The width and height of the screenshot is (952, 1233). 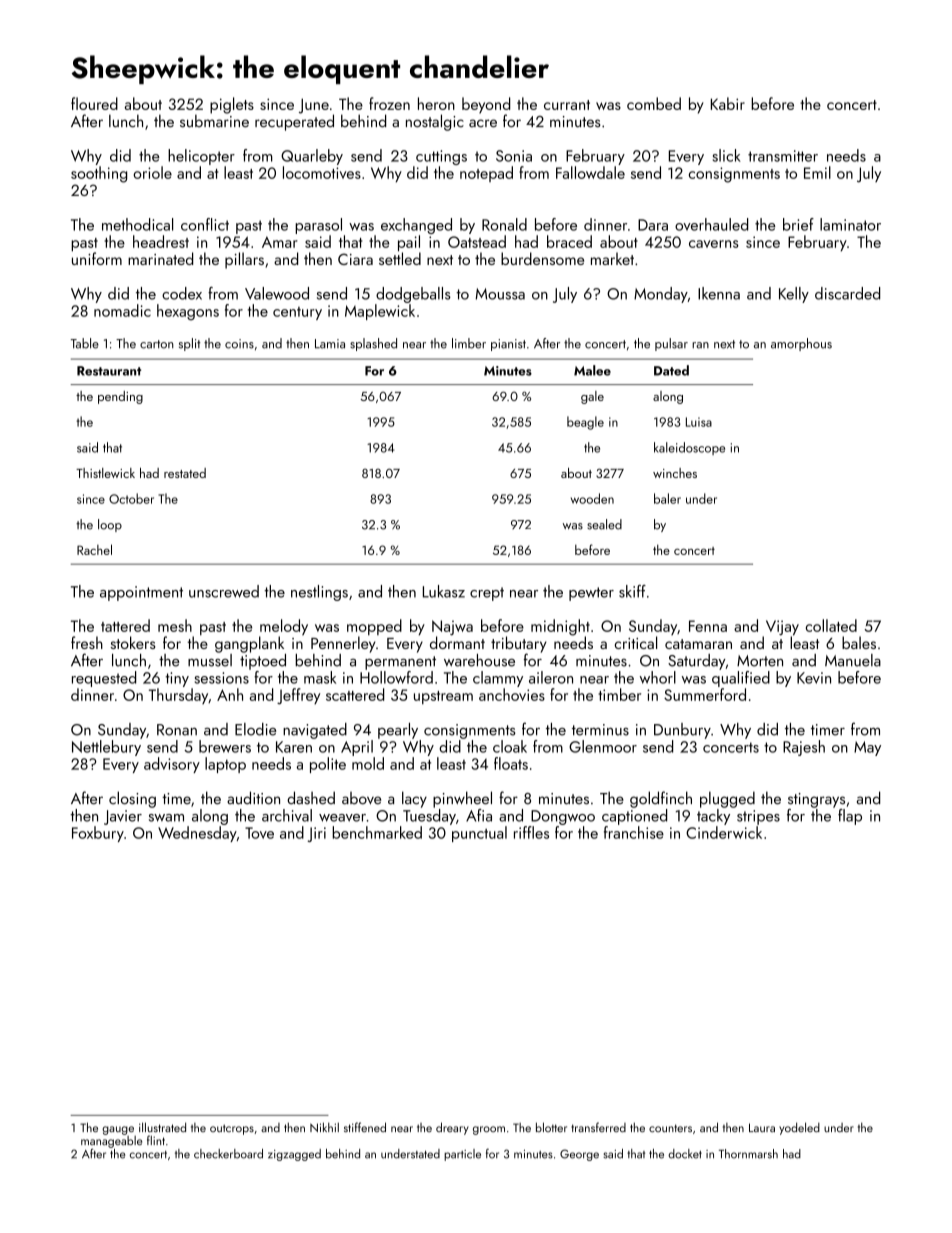 What do you see at coordinates (365, 1127) in the screenshot?
I see `stiffened` at bounding box center [365, 1127].
